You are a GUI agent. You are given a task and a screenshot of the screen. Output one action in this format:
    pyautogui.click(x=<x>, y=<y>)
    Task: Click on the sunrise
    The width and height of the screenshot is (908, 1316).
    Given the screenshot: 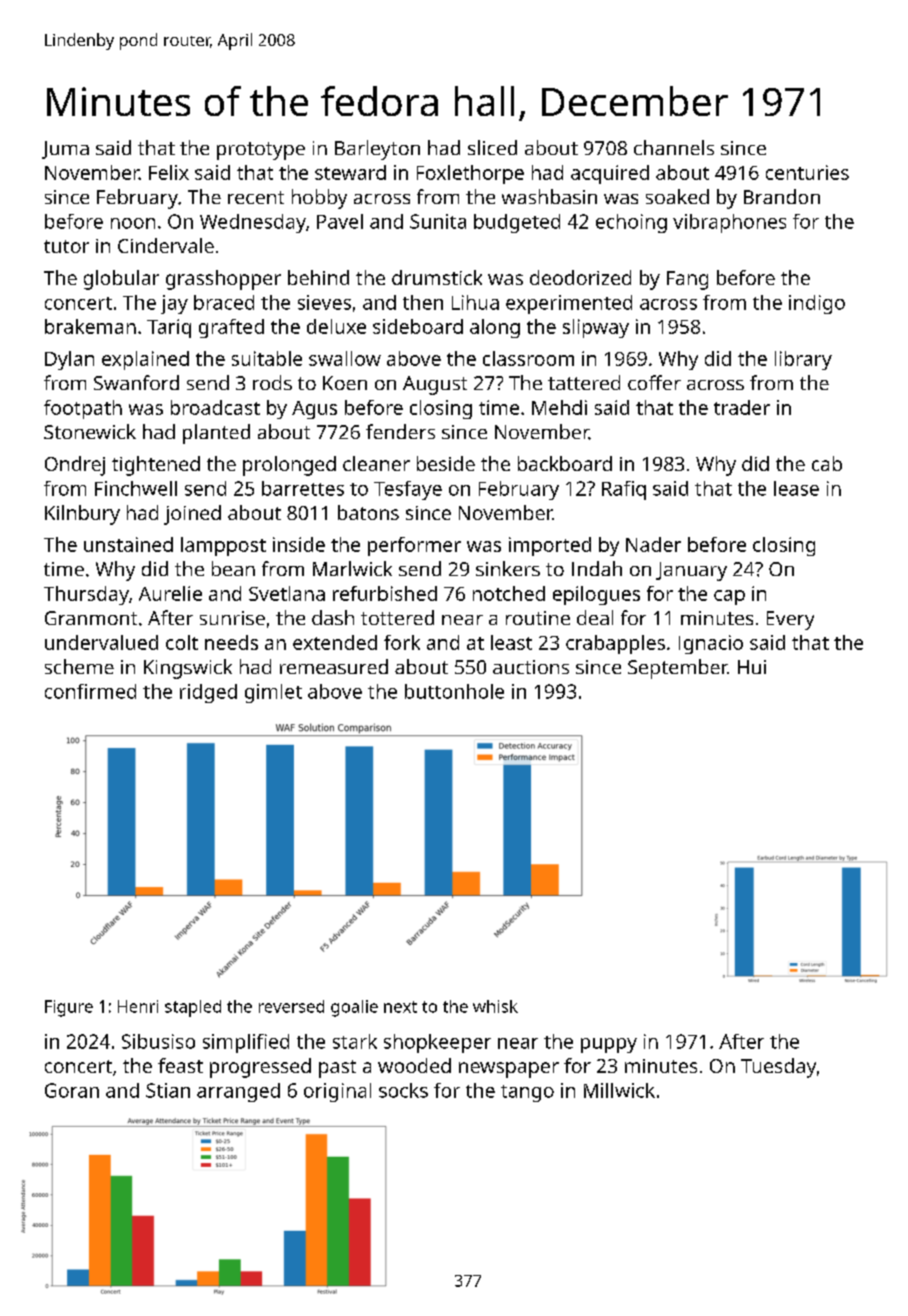 What is the action you would take?
    pyautogui.click(x=232, y=618)
